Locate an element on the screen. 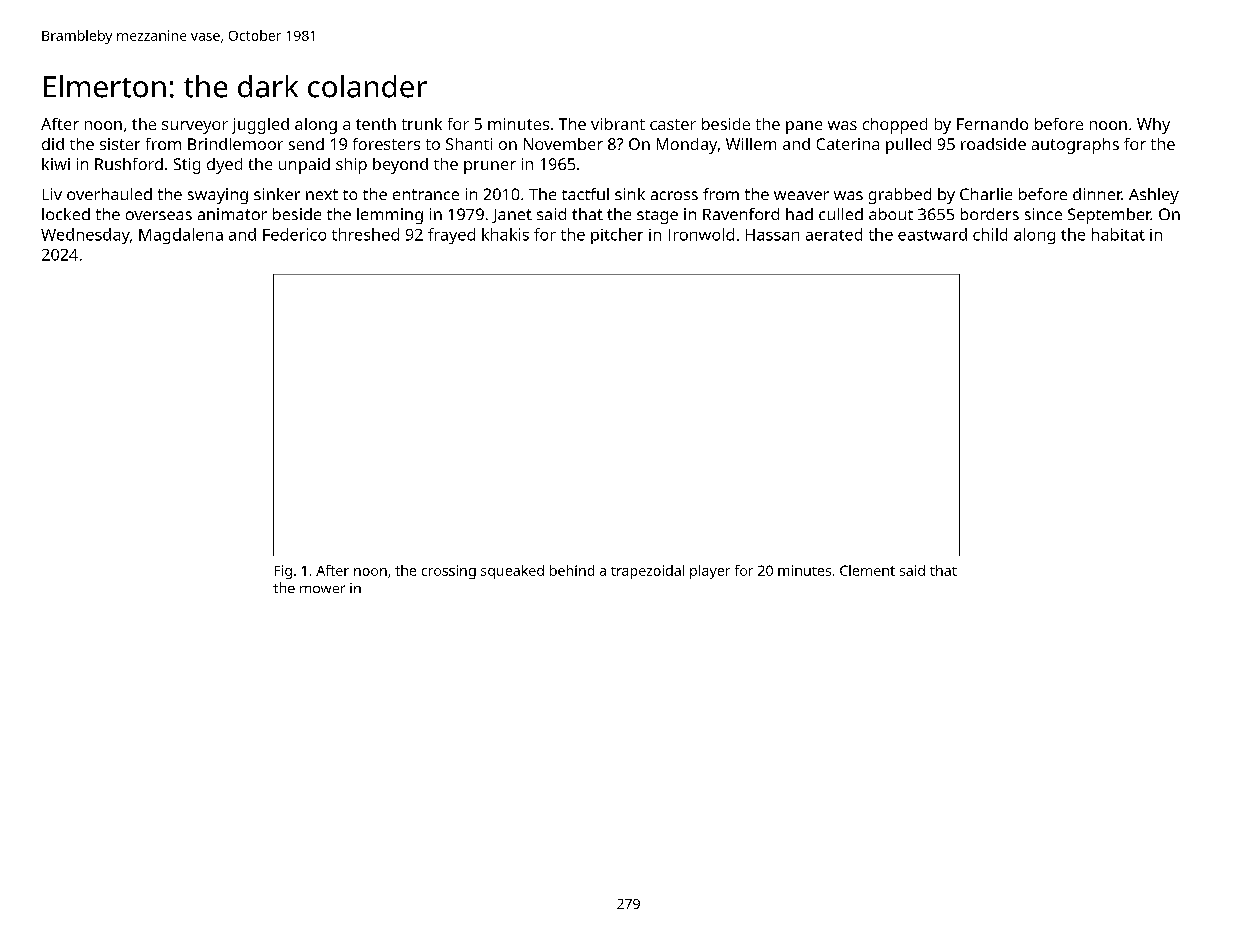  Federico is located at coordinates (294, 234).
